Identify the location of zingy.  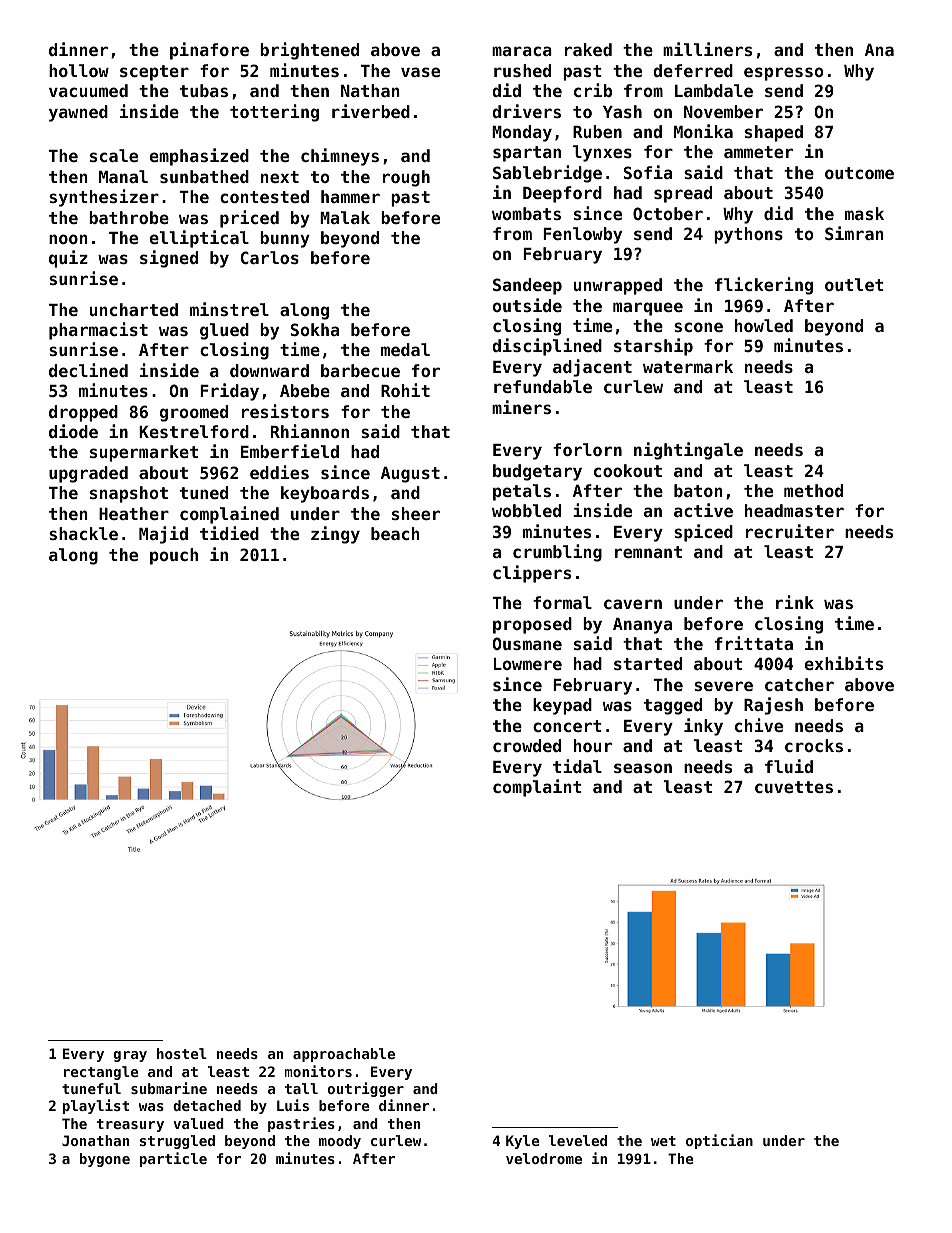
(335, 535).
